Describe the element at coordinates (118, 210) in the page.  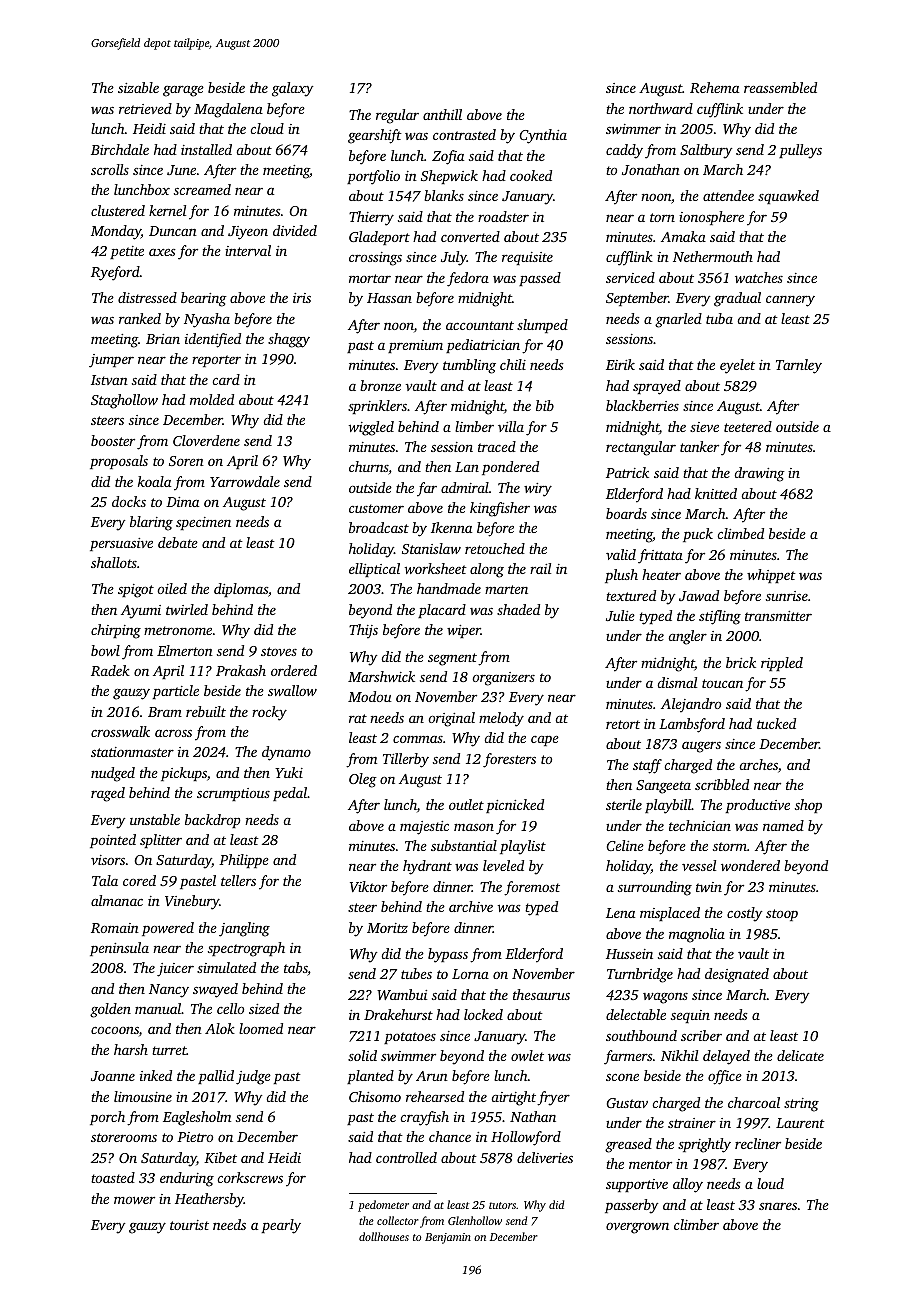
I see `clustered` at that location.
